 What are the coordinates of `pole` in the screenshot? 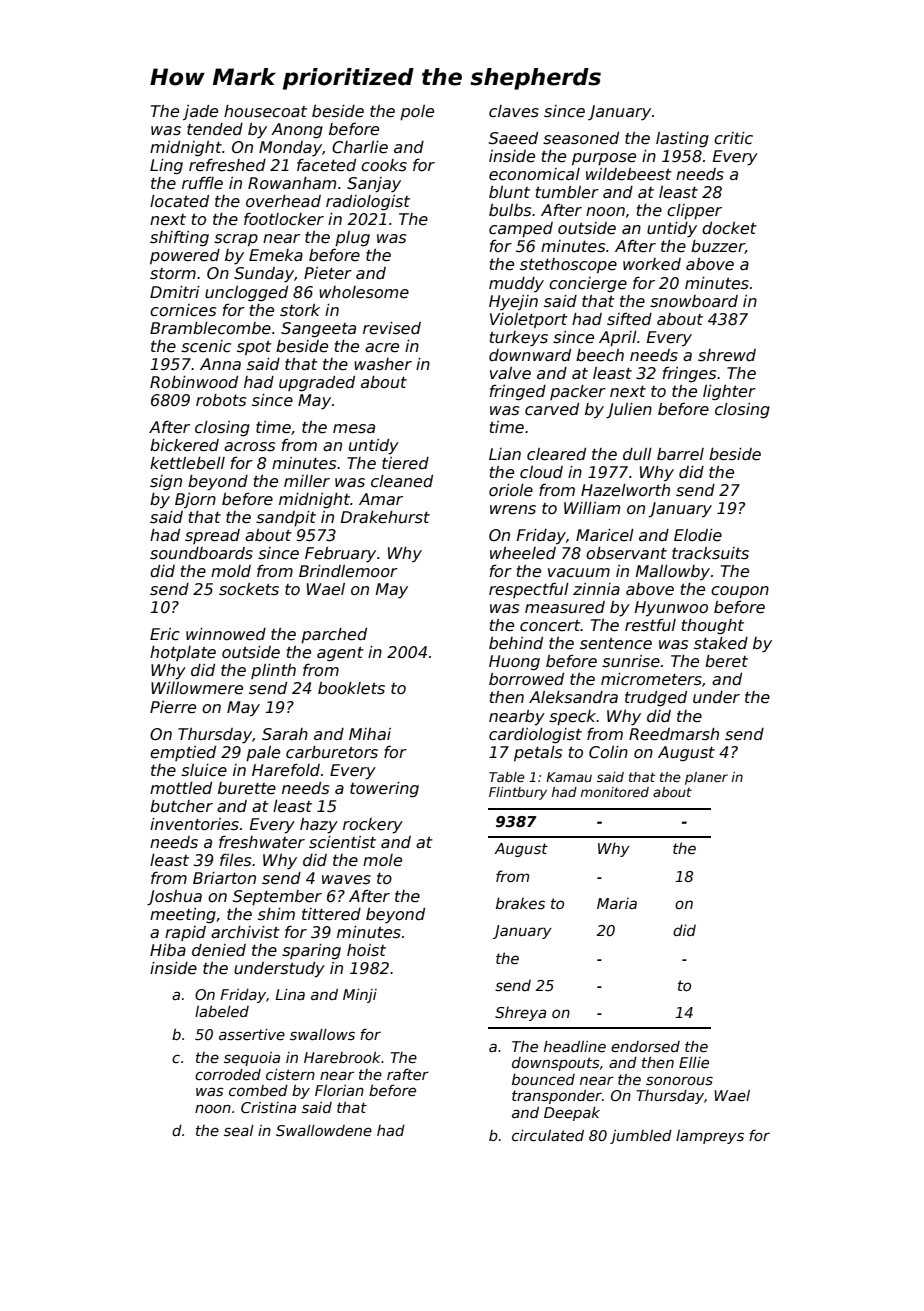 It's located at (417, 113).
